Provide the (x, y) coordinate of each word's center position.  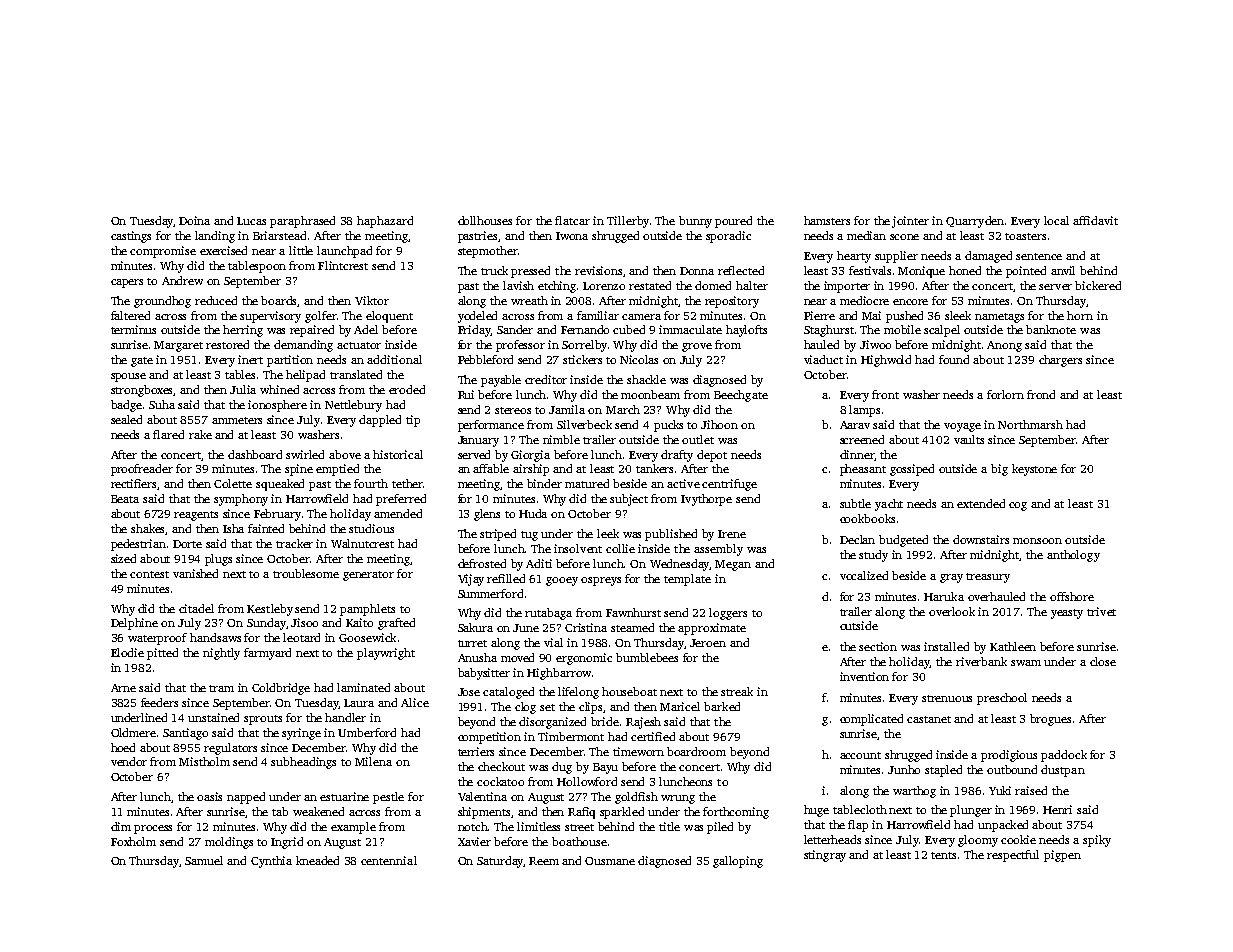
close (1103, 661)
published (671, 535)
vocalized (864, 575)
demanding (303, 346)
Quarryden (975, 222)
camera (641, 317)
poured (733, 222)
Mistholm (204, 761)
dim (121, 826)
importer (847, 287)
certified (653, 736)
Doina (194, 220)
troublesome (306, 573)
